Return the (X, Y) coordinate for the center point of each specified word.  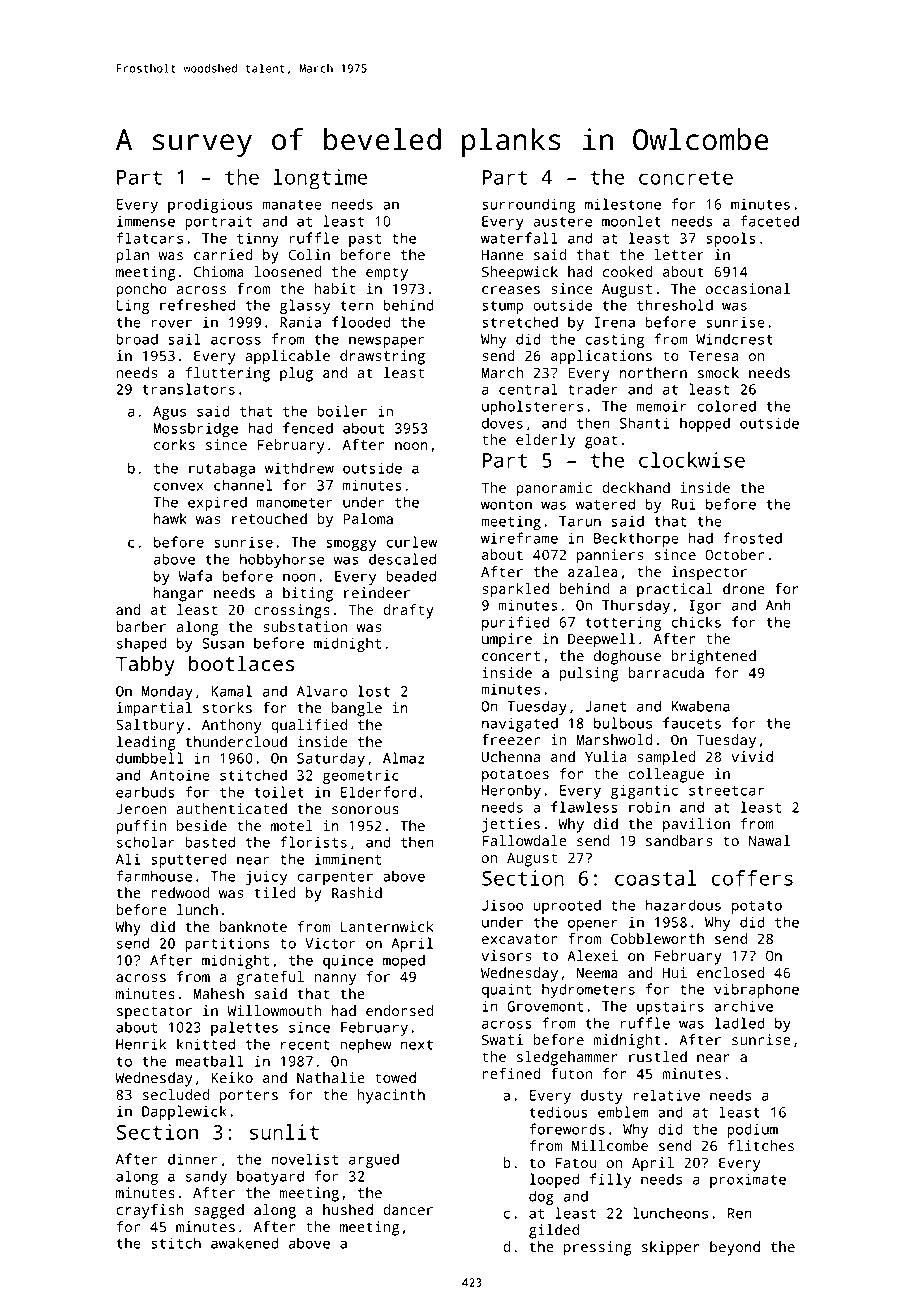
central (528, 389)
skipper (671, 1248)
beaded (411, 576)
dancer (408, 1209)
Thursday (636, 606)
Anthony (231, 726)
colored (726, 406)
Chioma (219, 271)
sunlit (284, 1132)
